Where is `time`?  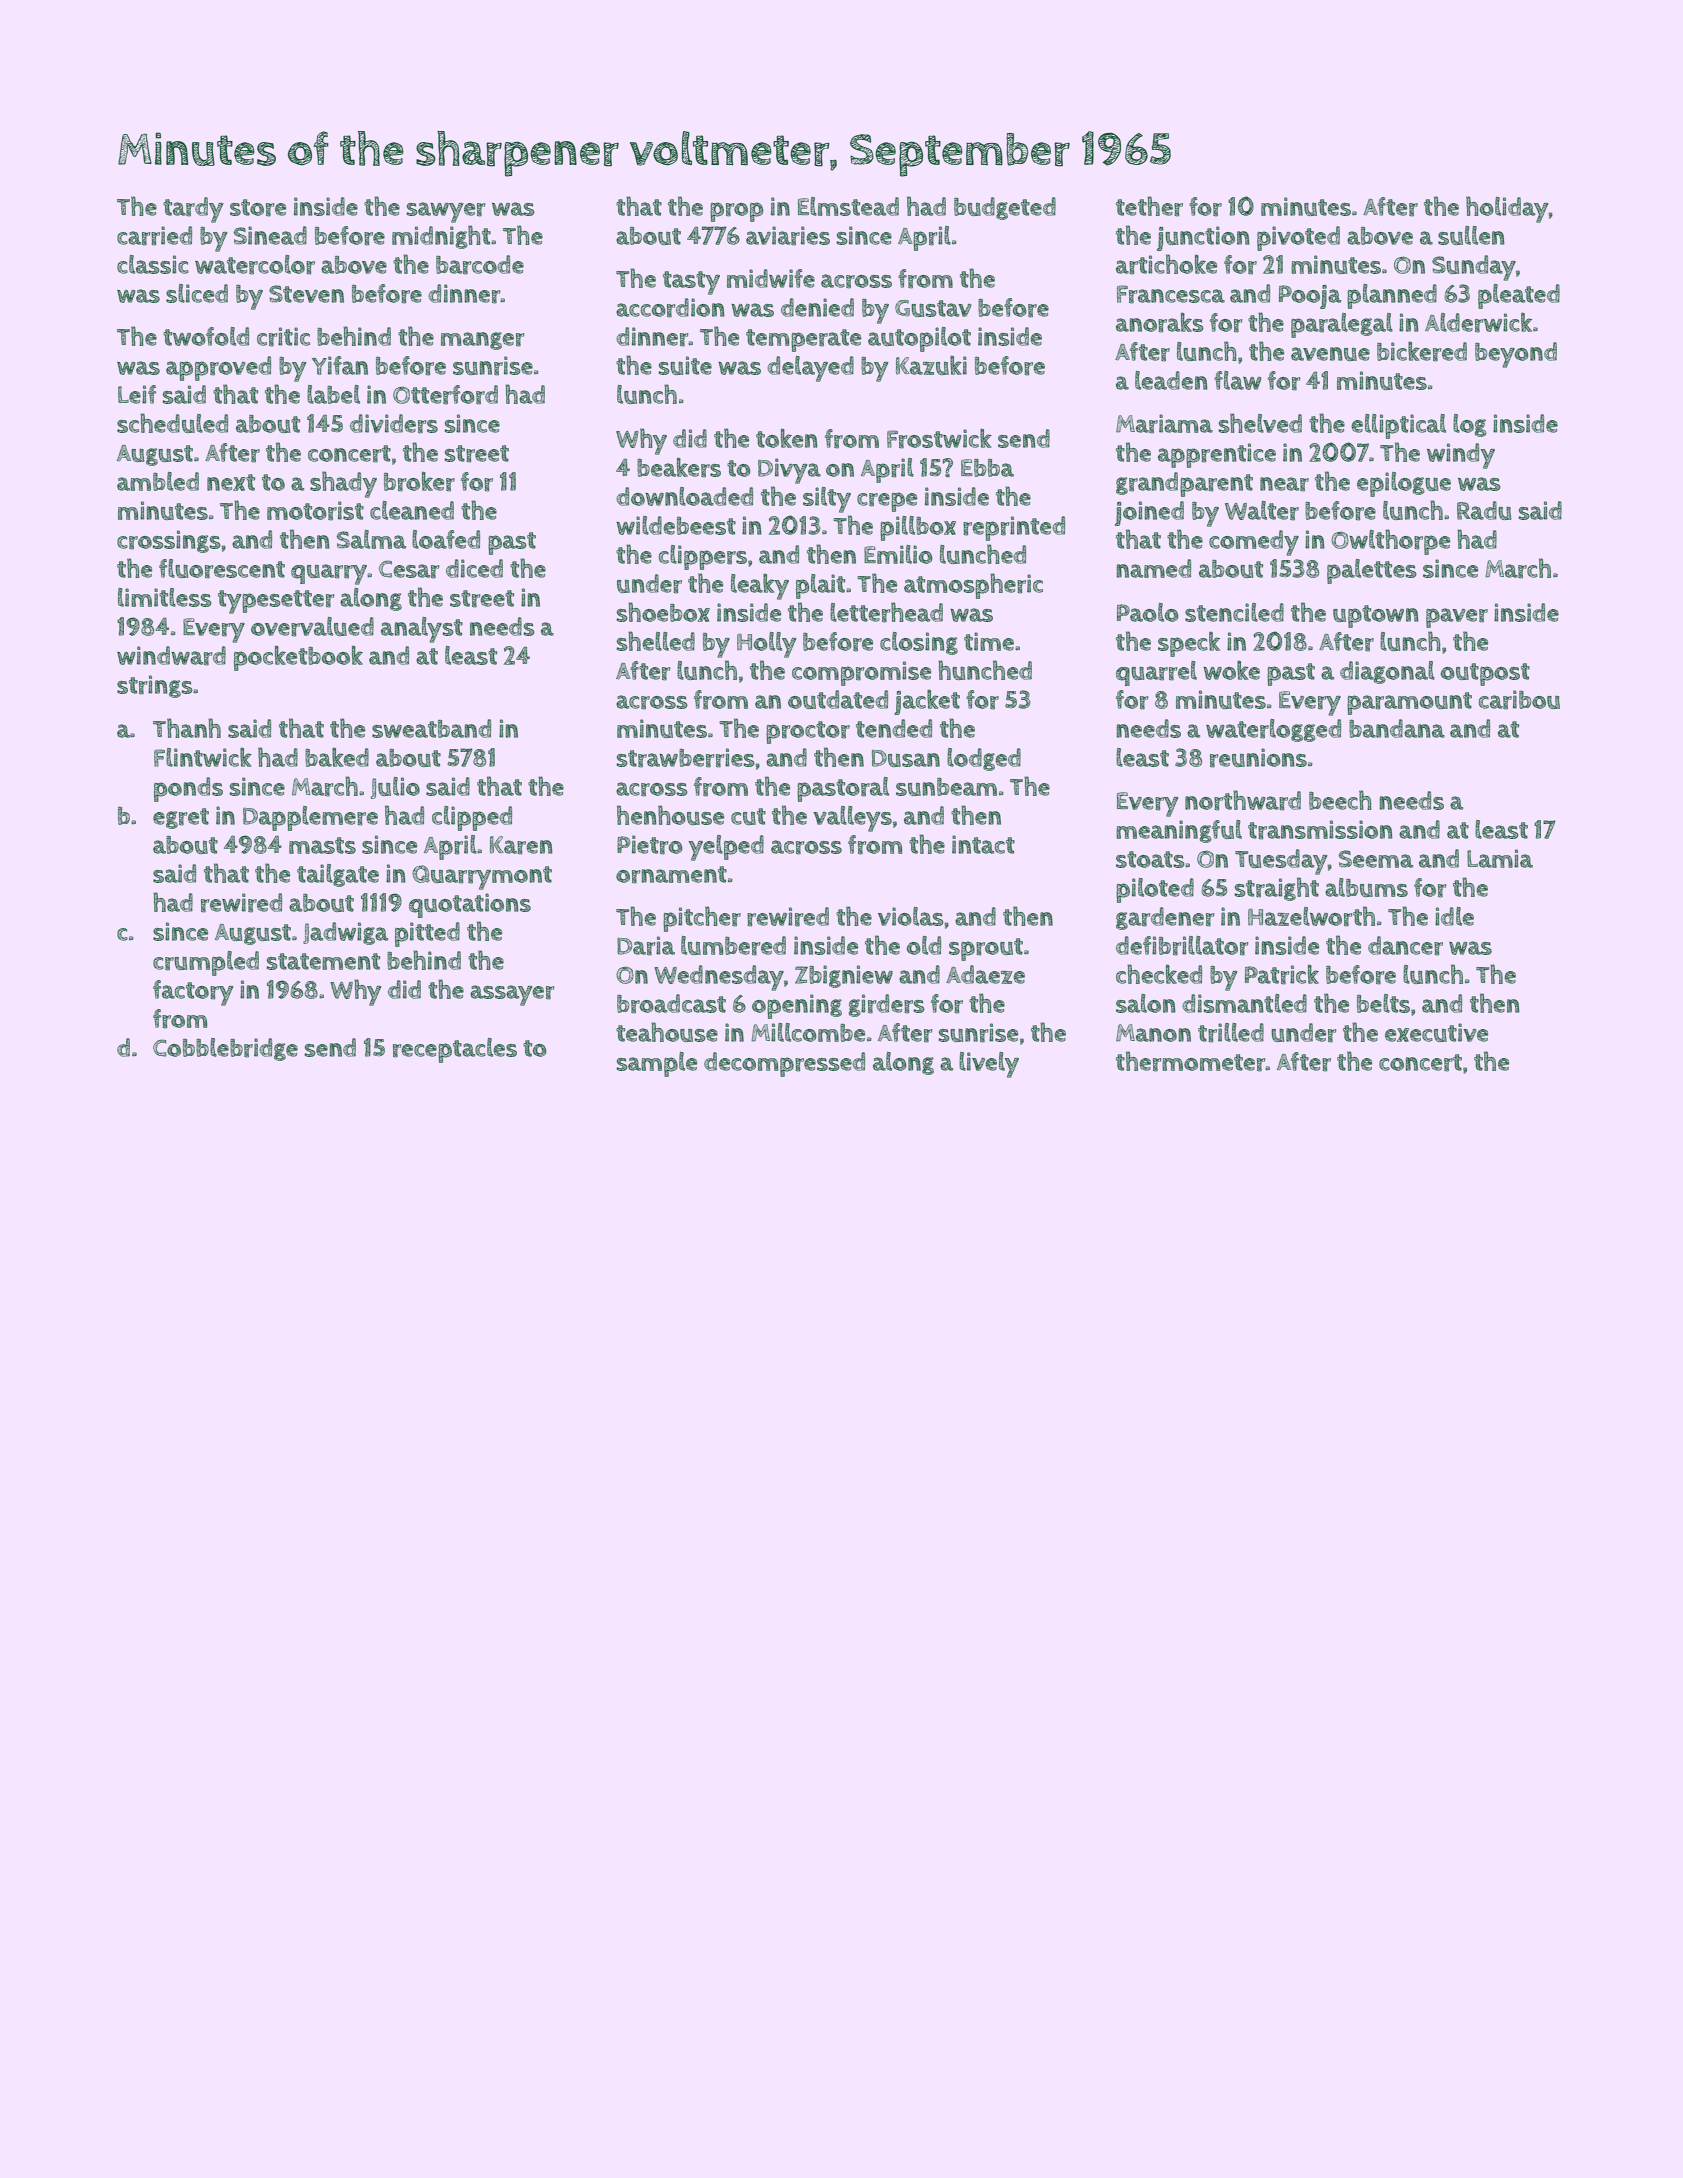 time is located at coordinates (989, 641).
